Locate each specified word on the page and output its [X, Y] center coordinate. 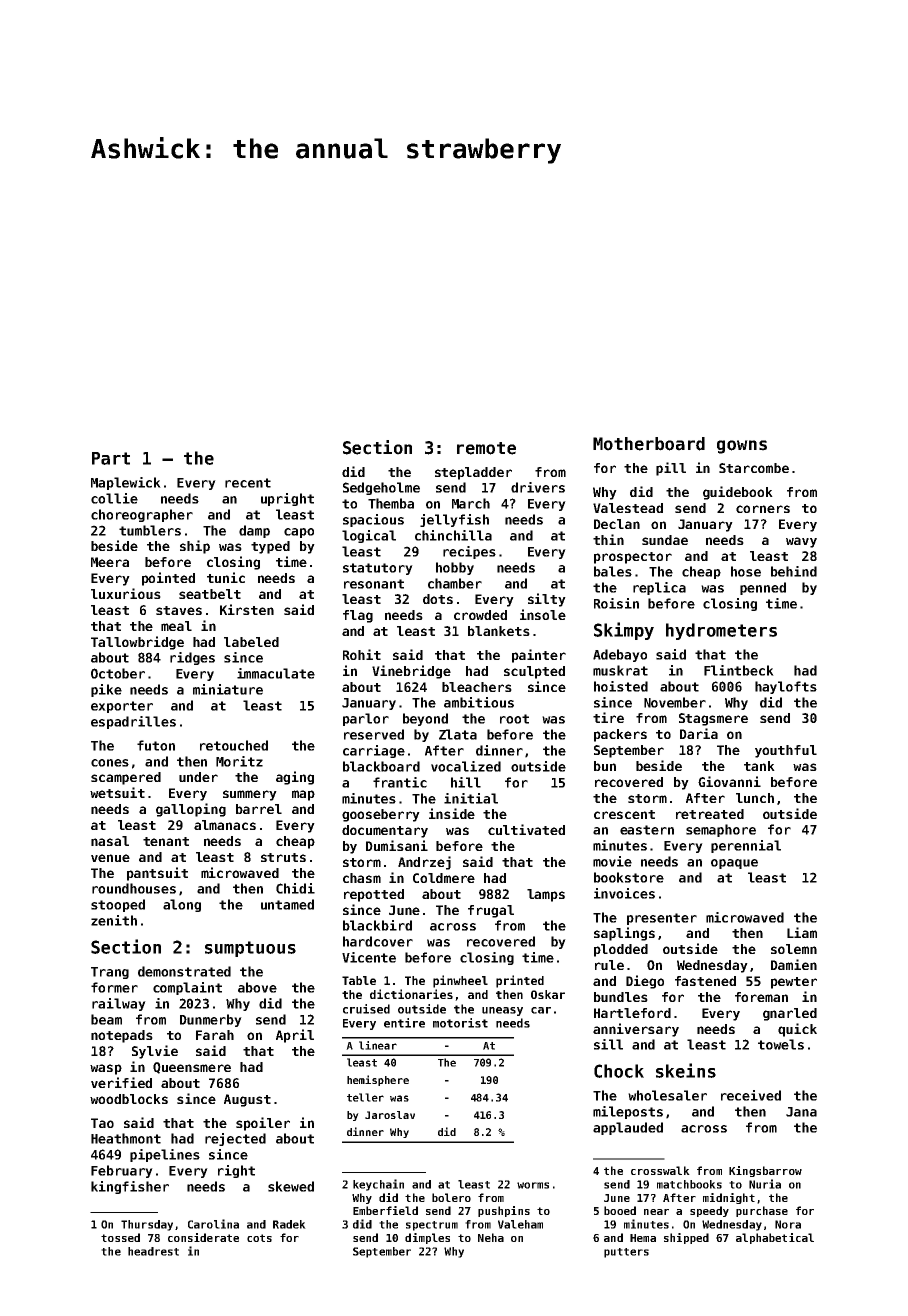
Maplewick [126, 483]
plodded [621, 950]
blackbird [377, 925]
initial [471, 798]
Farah [215, 1035]
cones [110, 763]
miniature [228, 689]
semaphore [721, 830]
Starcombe [754, 468]
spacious [373, 520]
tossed [120, 1237]
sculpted [534, 672]
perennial [746, 846]
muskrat [620, 670]
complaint [187, 988]
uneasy [502, 1011]
